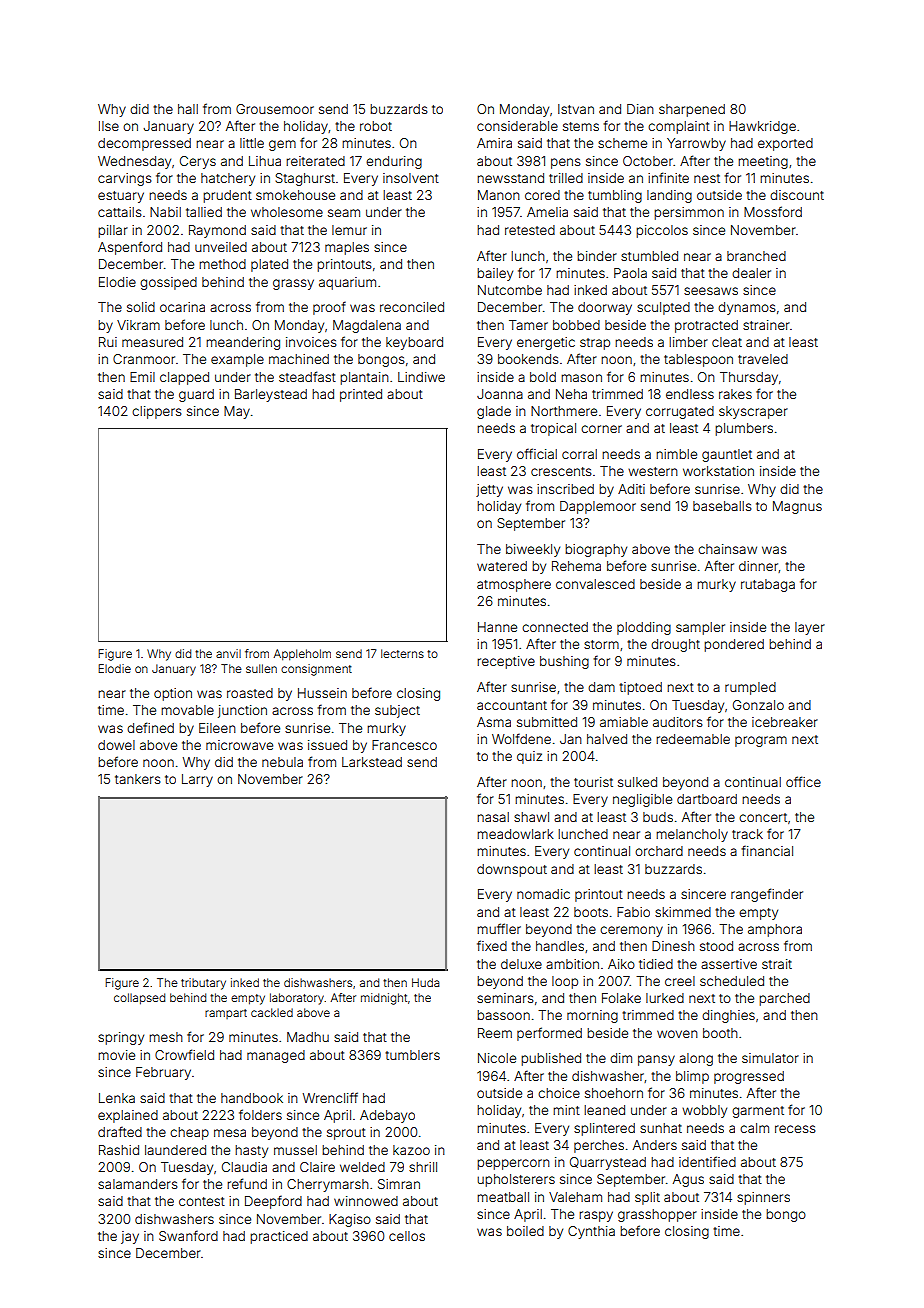  Describe the element at coordinates (196, 395) in the page. I see `guard` at that location.
